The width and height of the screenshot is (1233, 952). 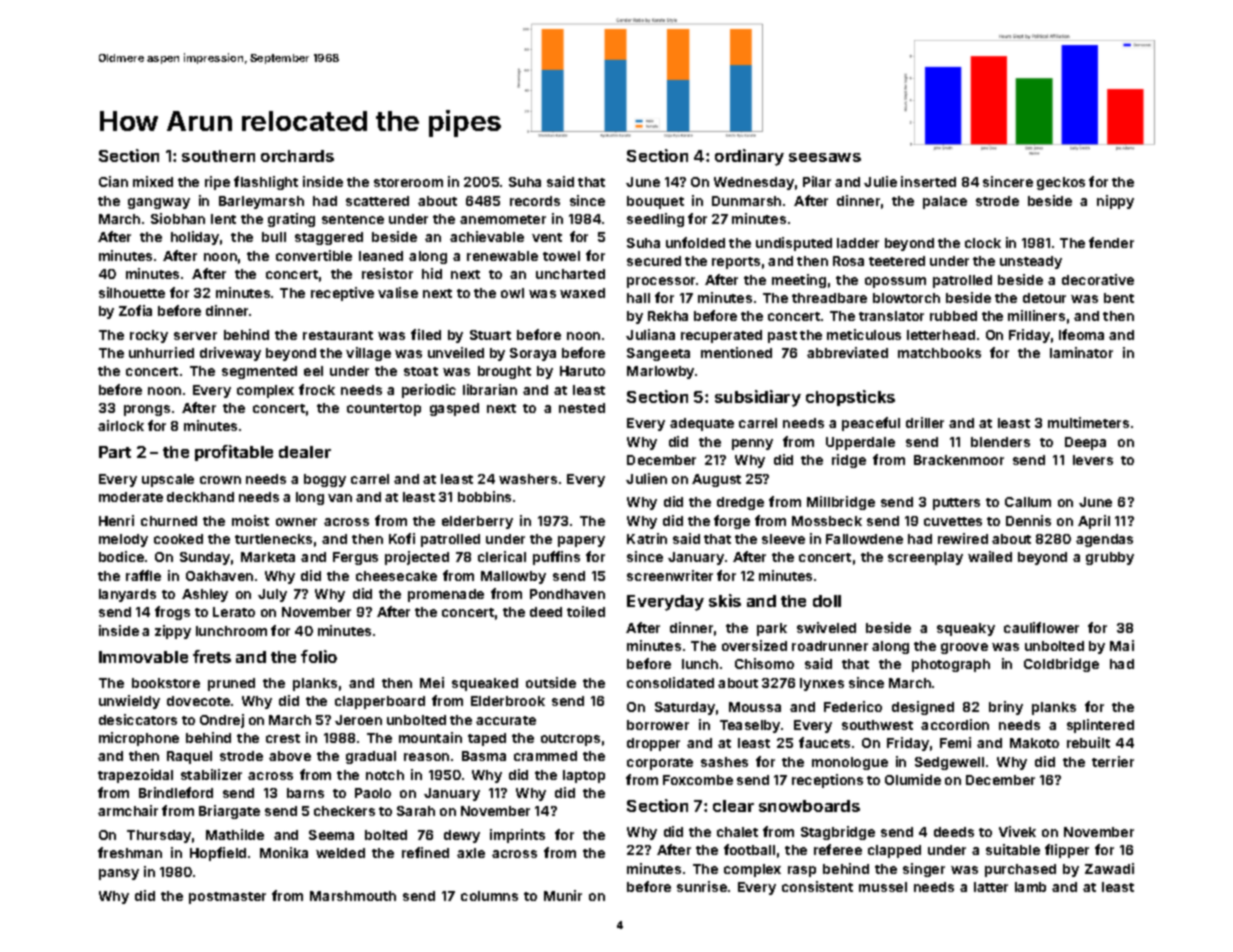 I want to click on oversized, so click(x=754, y=645).
